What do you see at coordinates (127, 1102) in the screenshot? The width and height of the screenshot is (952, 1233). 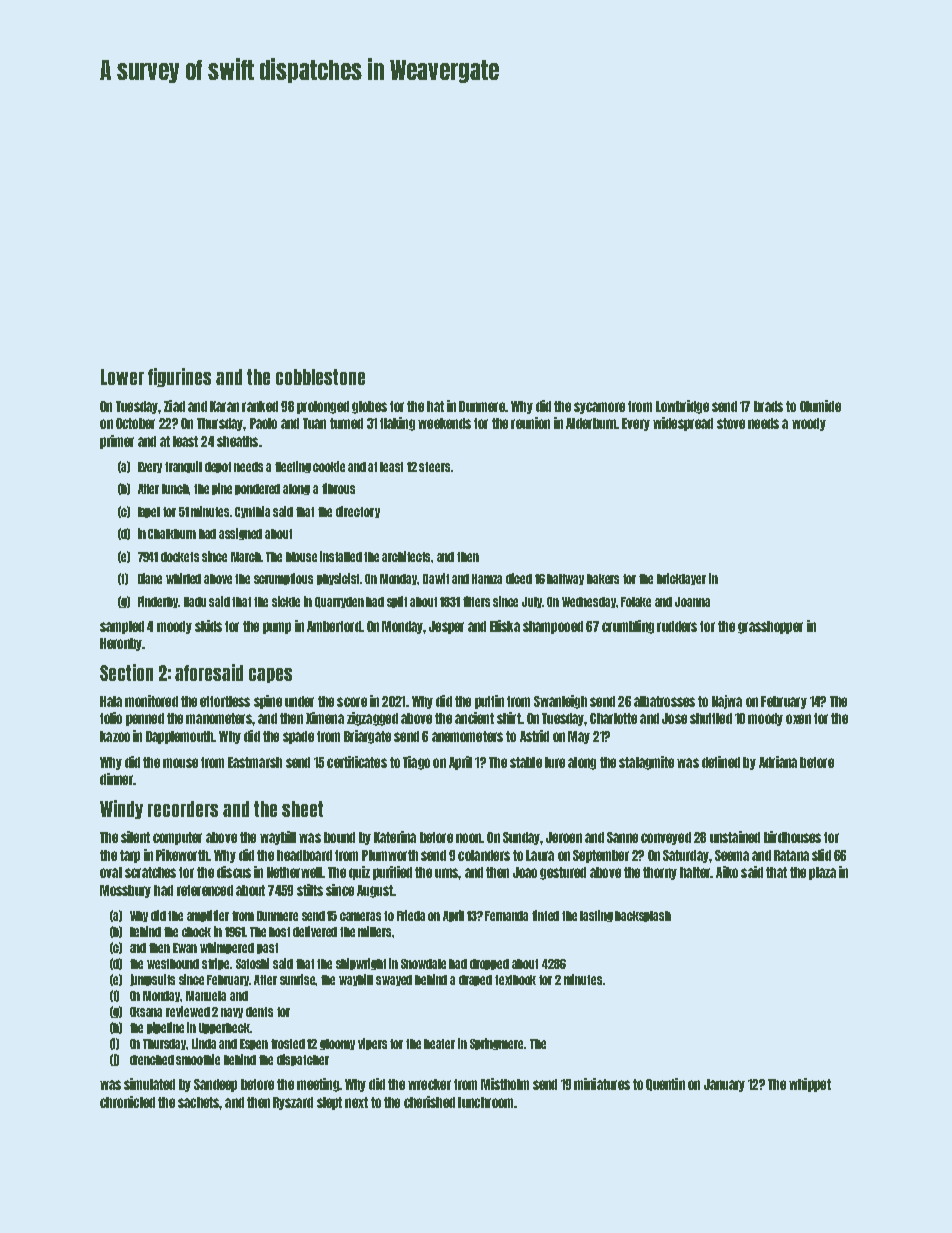 I see `chronicled` at bounding box center [127, 1102].
